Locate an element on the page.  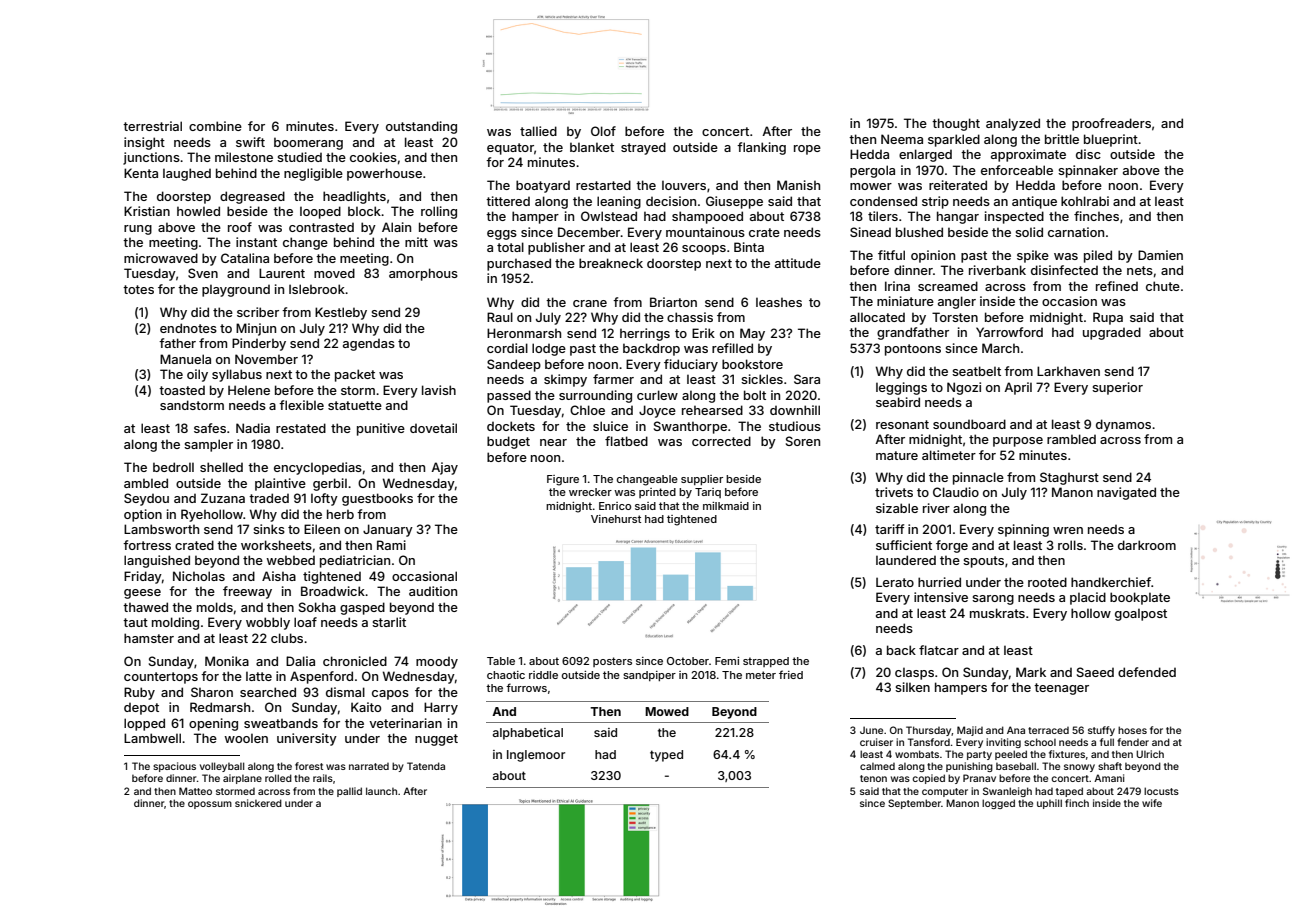
endnotes is located at coordinates (188, 328).
